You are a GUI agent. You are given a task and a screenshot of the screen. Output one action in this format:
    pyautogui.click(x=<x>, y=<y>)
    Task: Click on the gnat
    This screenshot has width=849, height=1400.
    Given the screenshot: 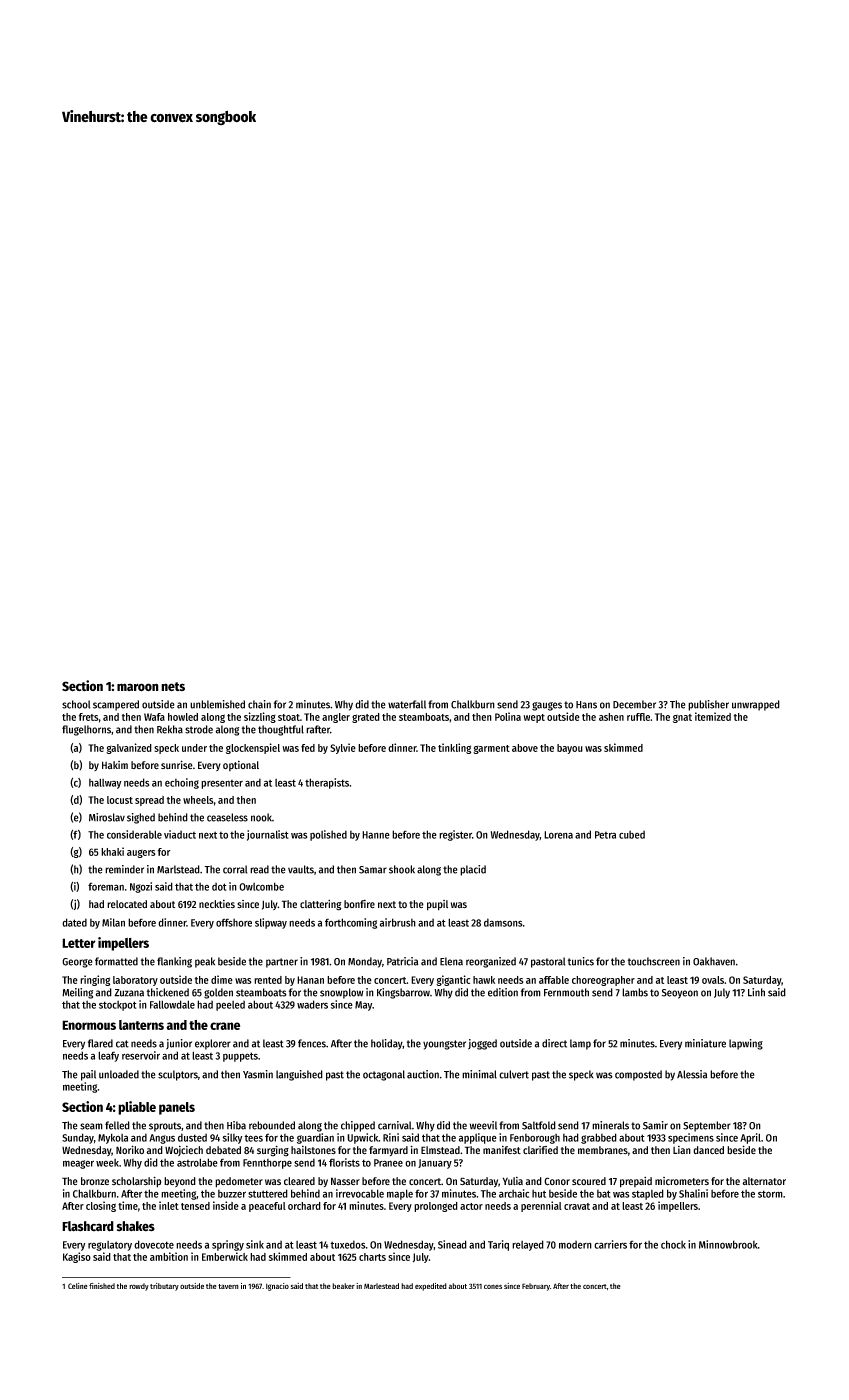 What is the action you would take?
    pyautogui.click(x=682, y=718)
